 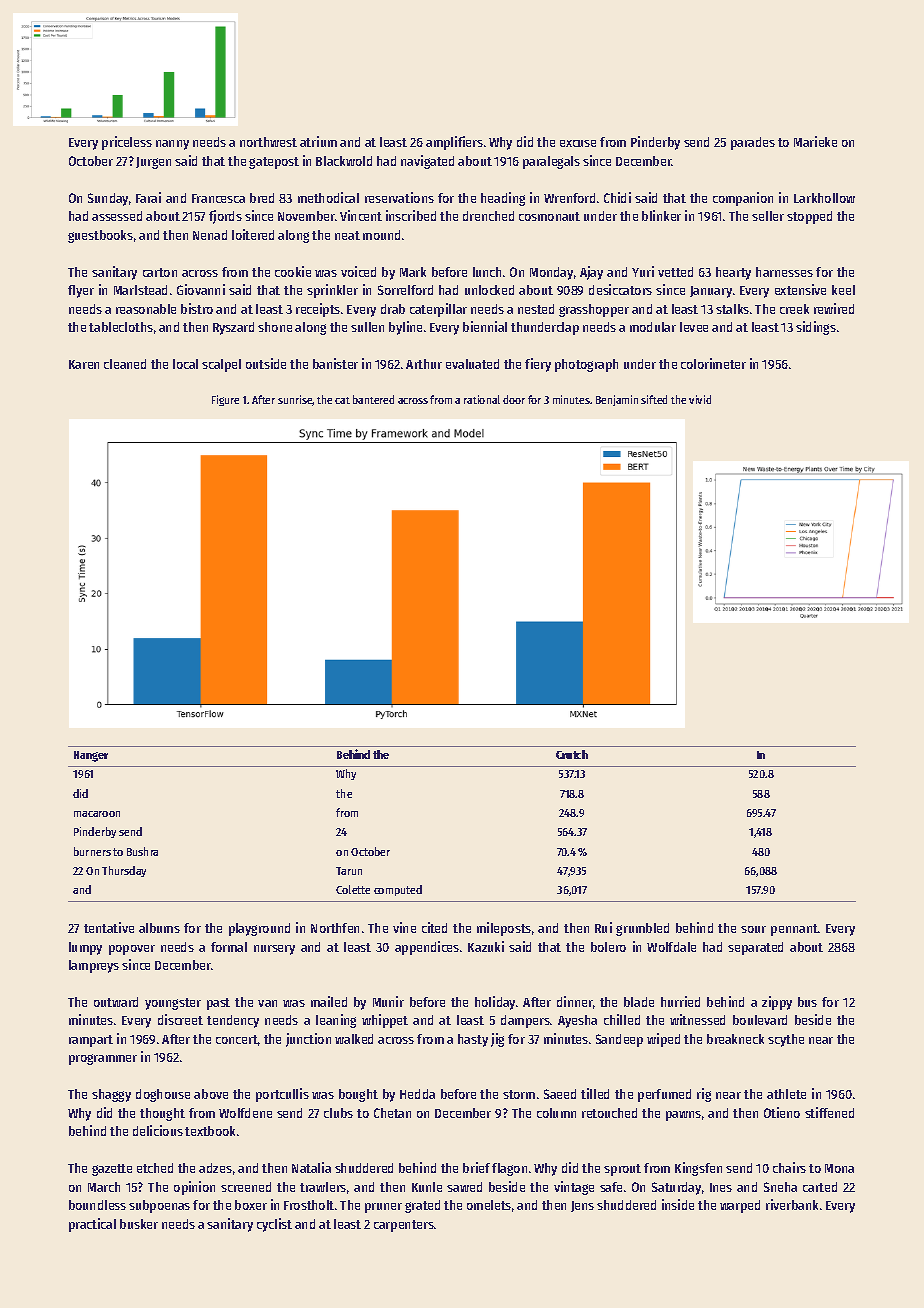 I want to click on Chetan, so click(x=392, y=1113).
